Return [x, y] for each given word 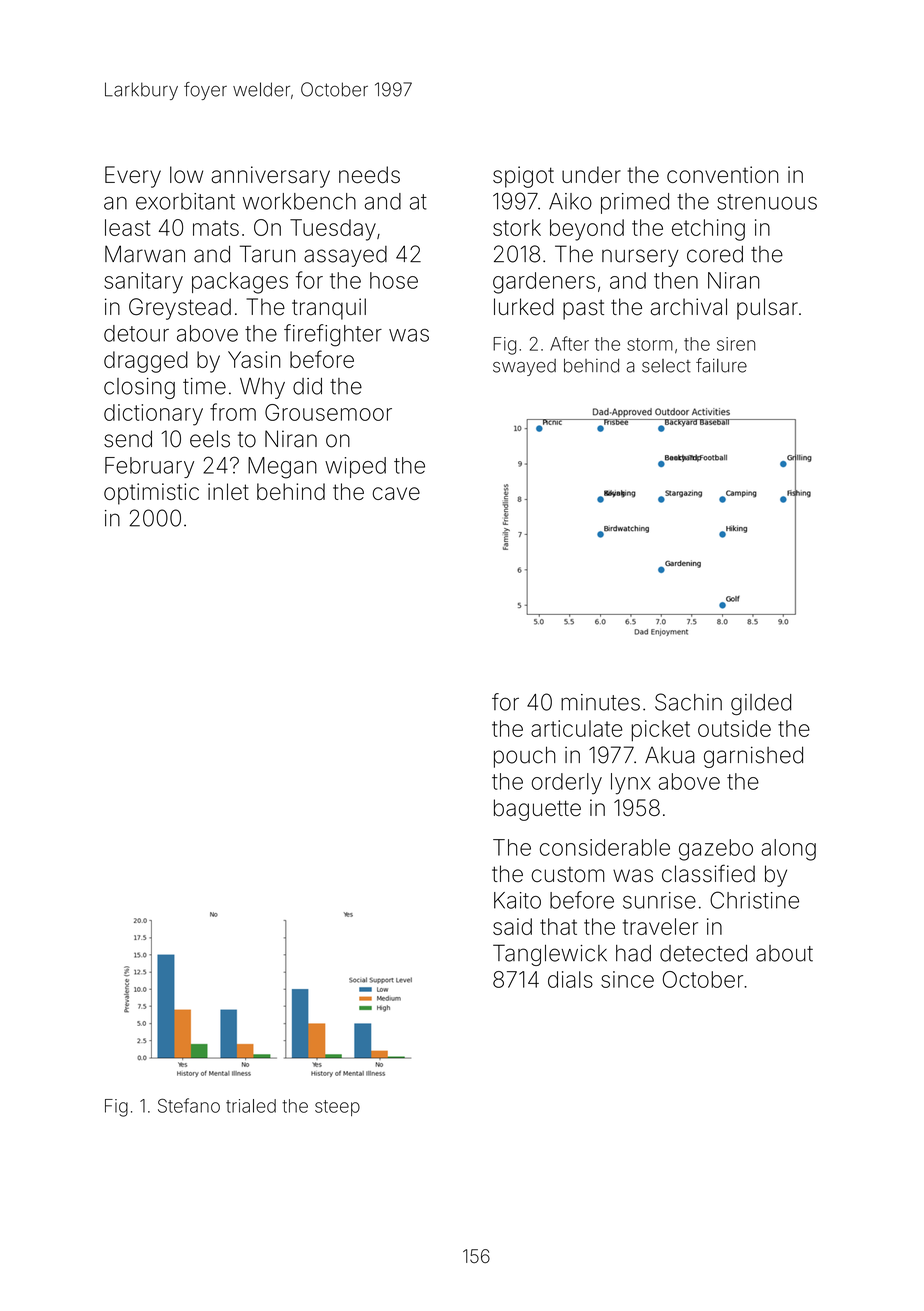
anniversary [270, 177]
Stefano [189, 1105]
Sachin [688, 702]
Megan [282, 468]
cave [396, 493]
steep [337, 1108]
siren [736, 344]
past [583, 310]
